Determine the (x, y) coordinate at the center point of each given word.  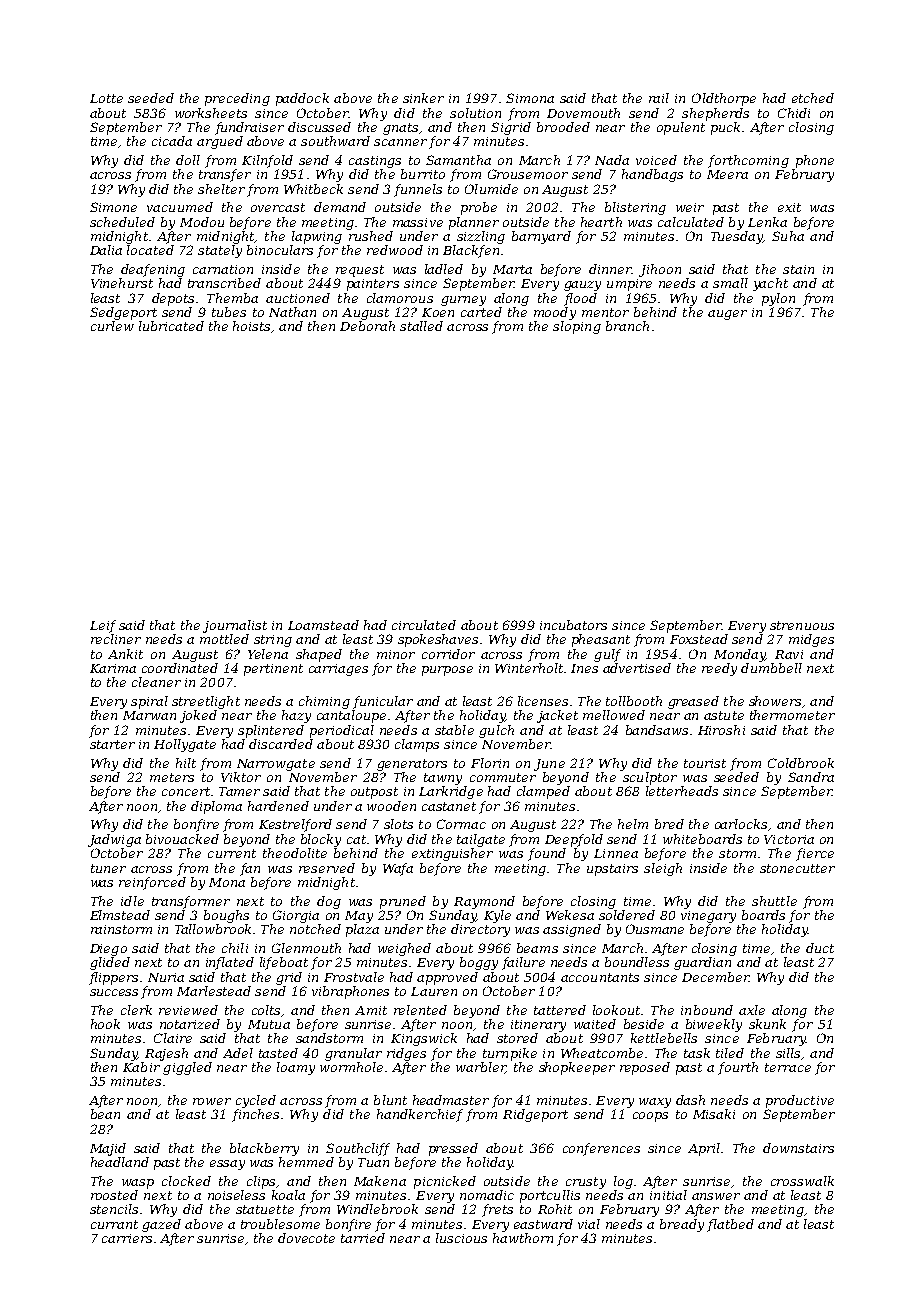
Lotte (106, 98)
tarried (363, 1238)
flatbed (730, 1225)
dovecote (306, 1238)
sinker (423, 98)
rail (659, 98)
